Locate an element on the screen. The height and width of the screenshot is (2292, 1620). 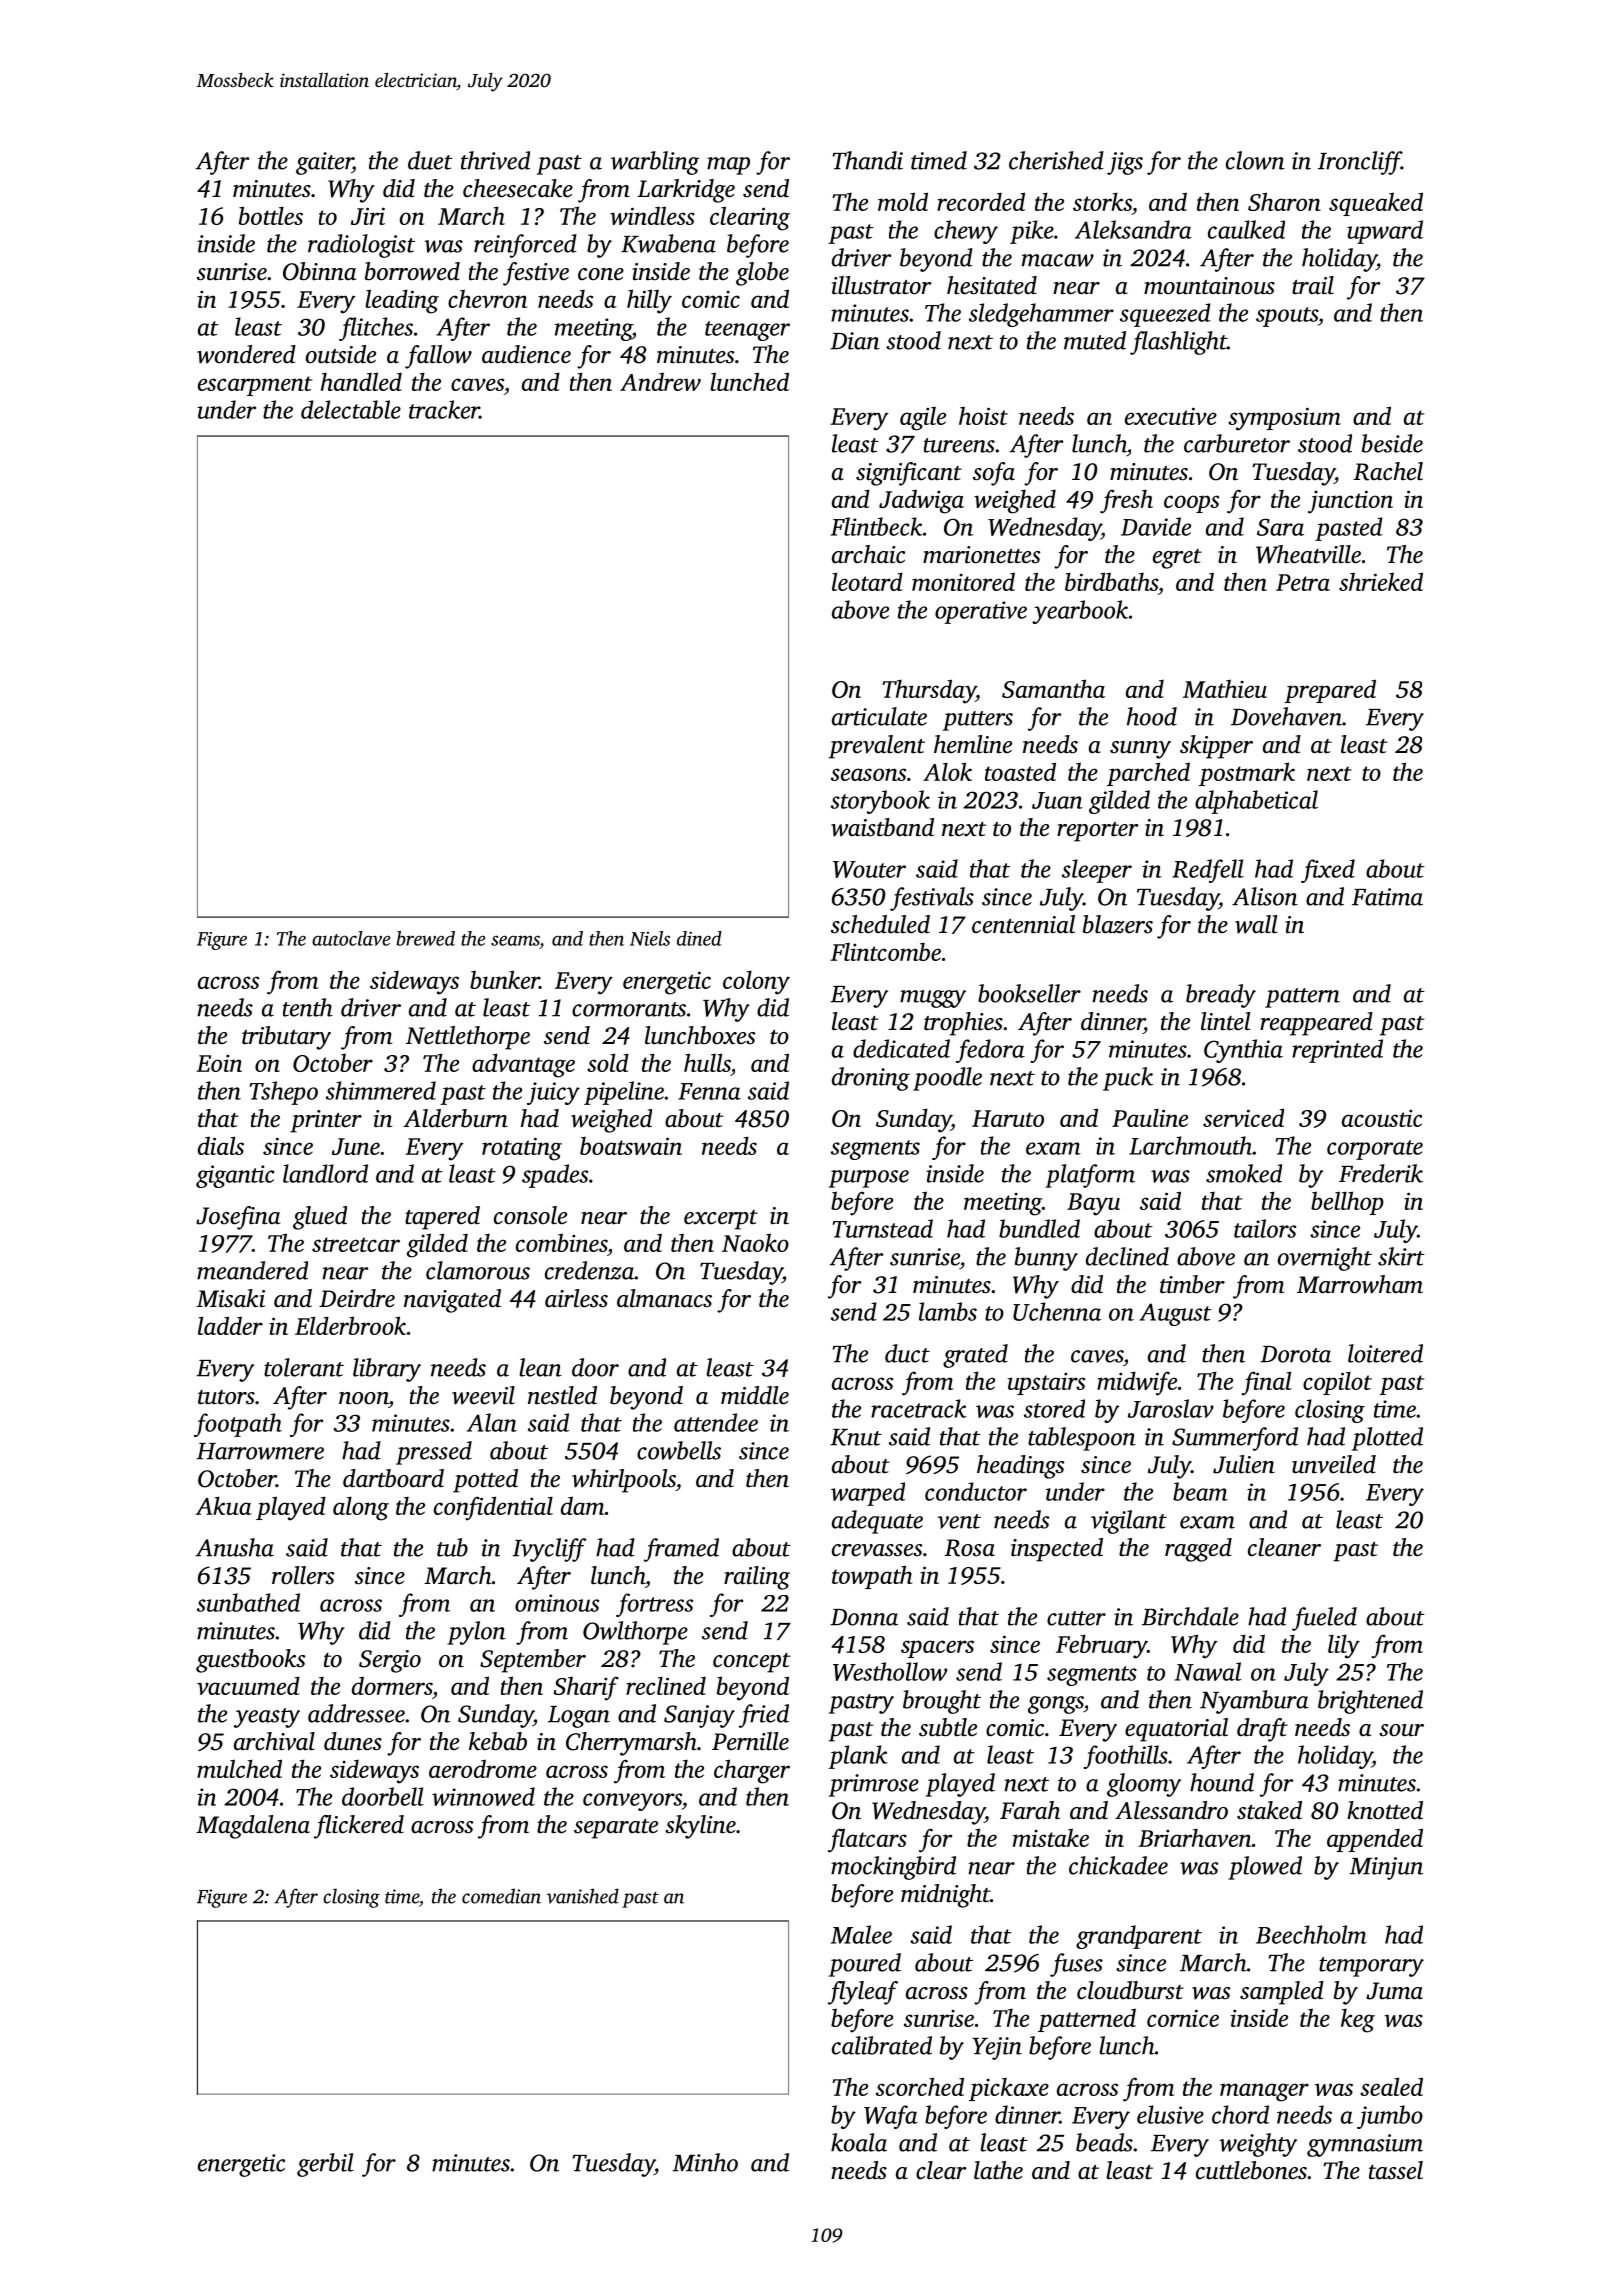
wondered is located at coordinates (246, 354).
